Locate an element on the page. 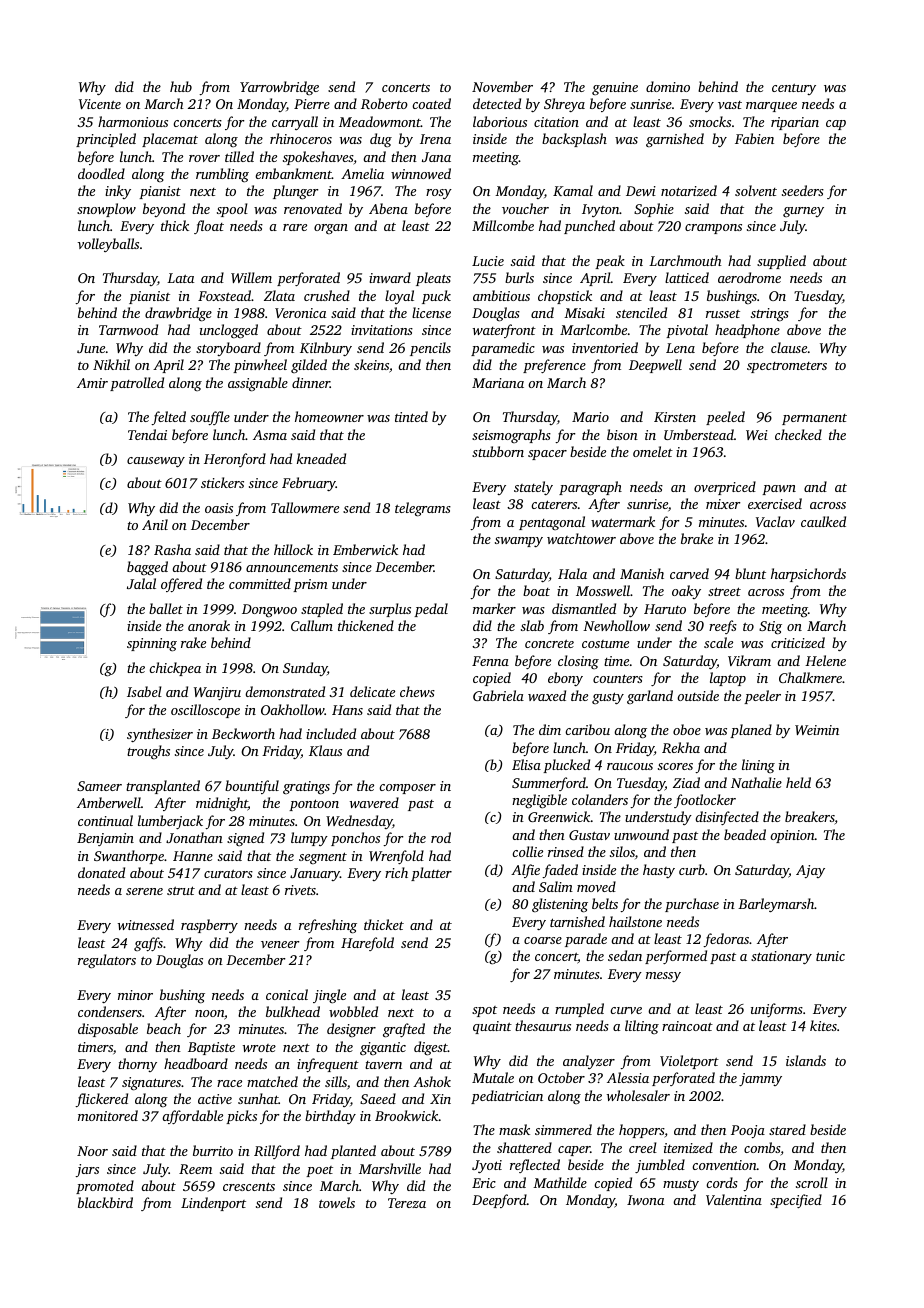 This page has width=924, height=1308. Abena is located at coordinates (388, 208).
